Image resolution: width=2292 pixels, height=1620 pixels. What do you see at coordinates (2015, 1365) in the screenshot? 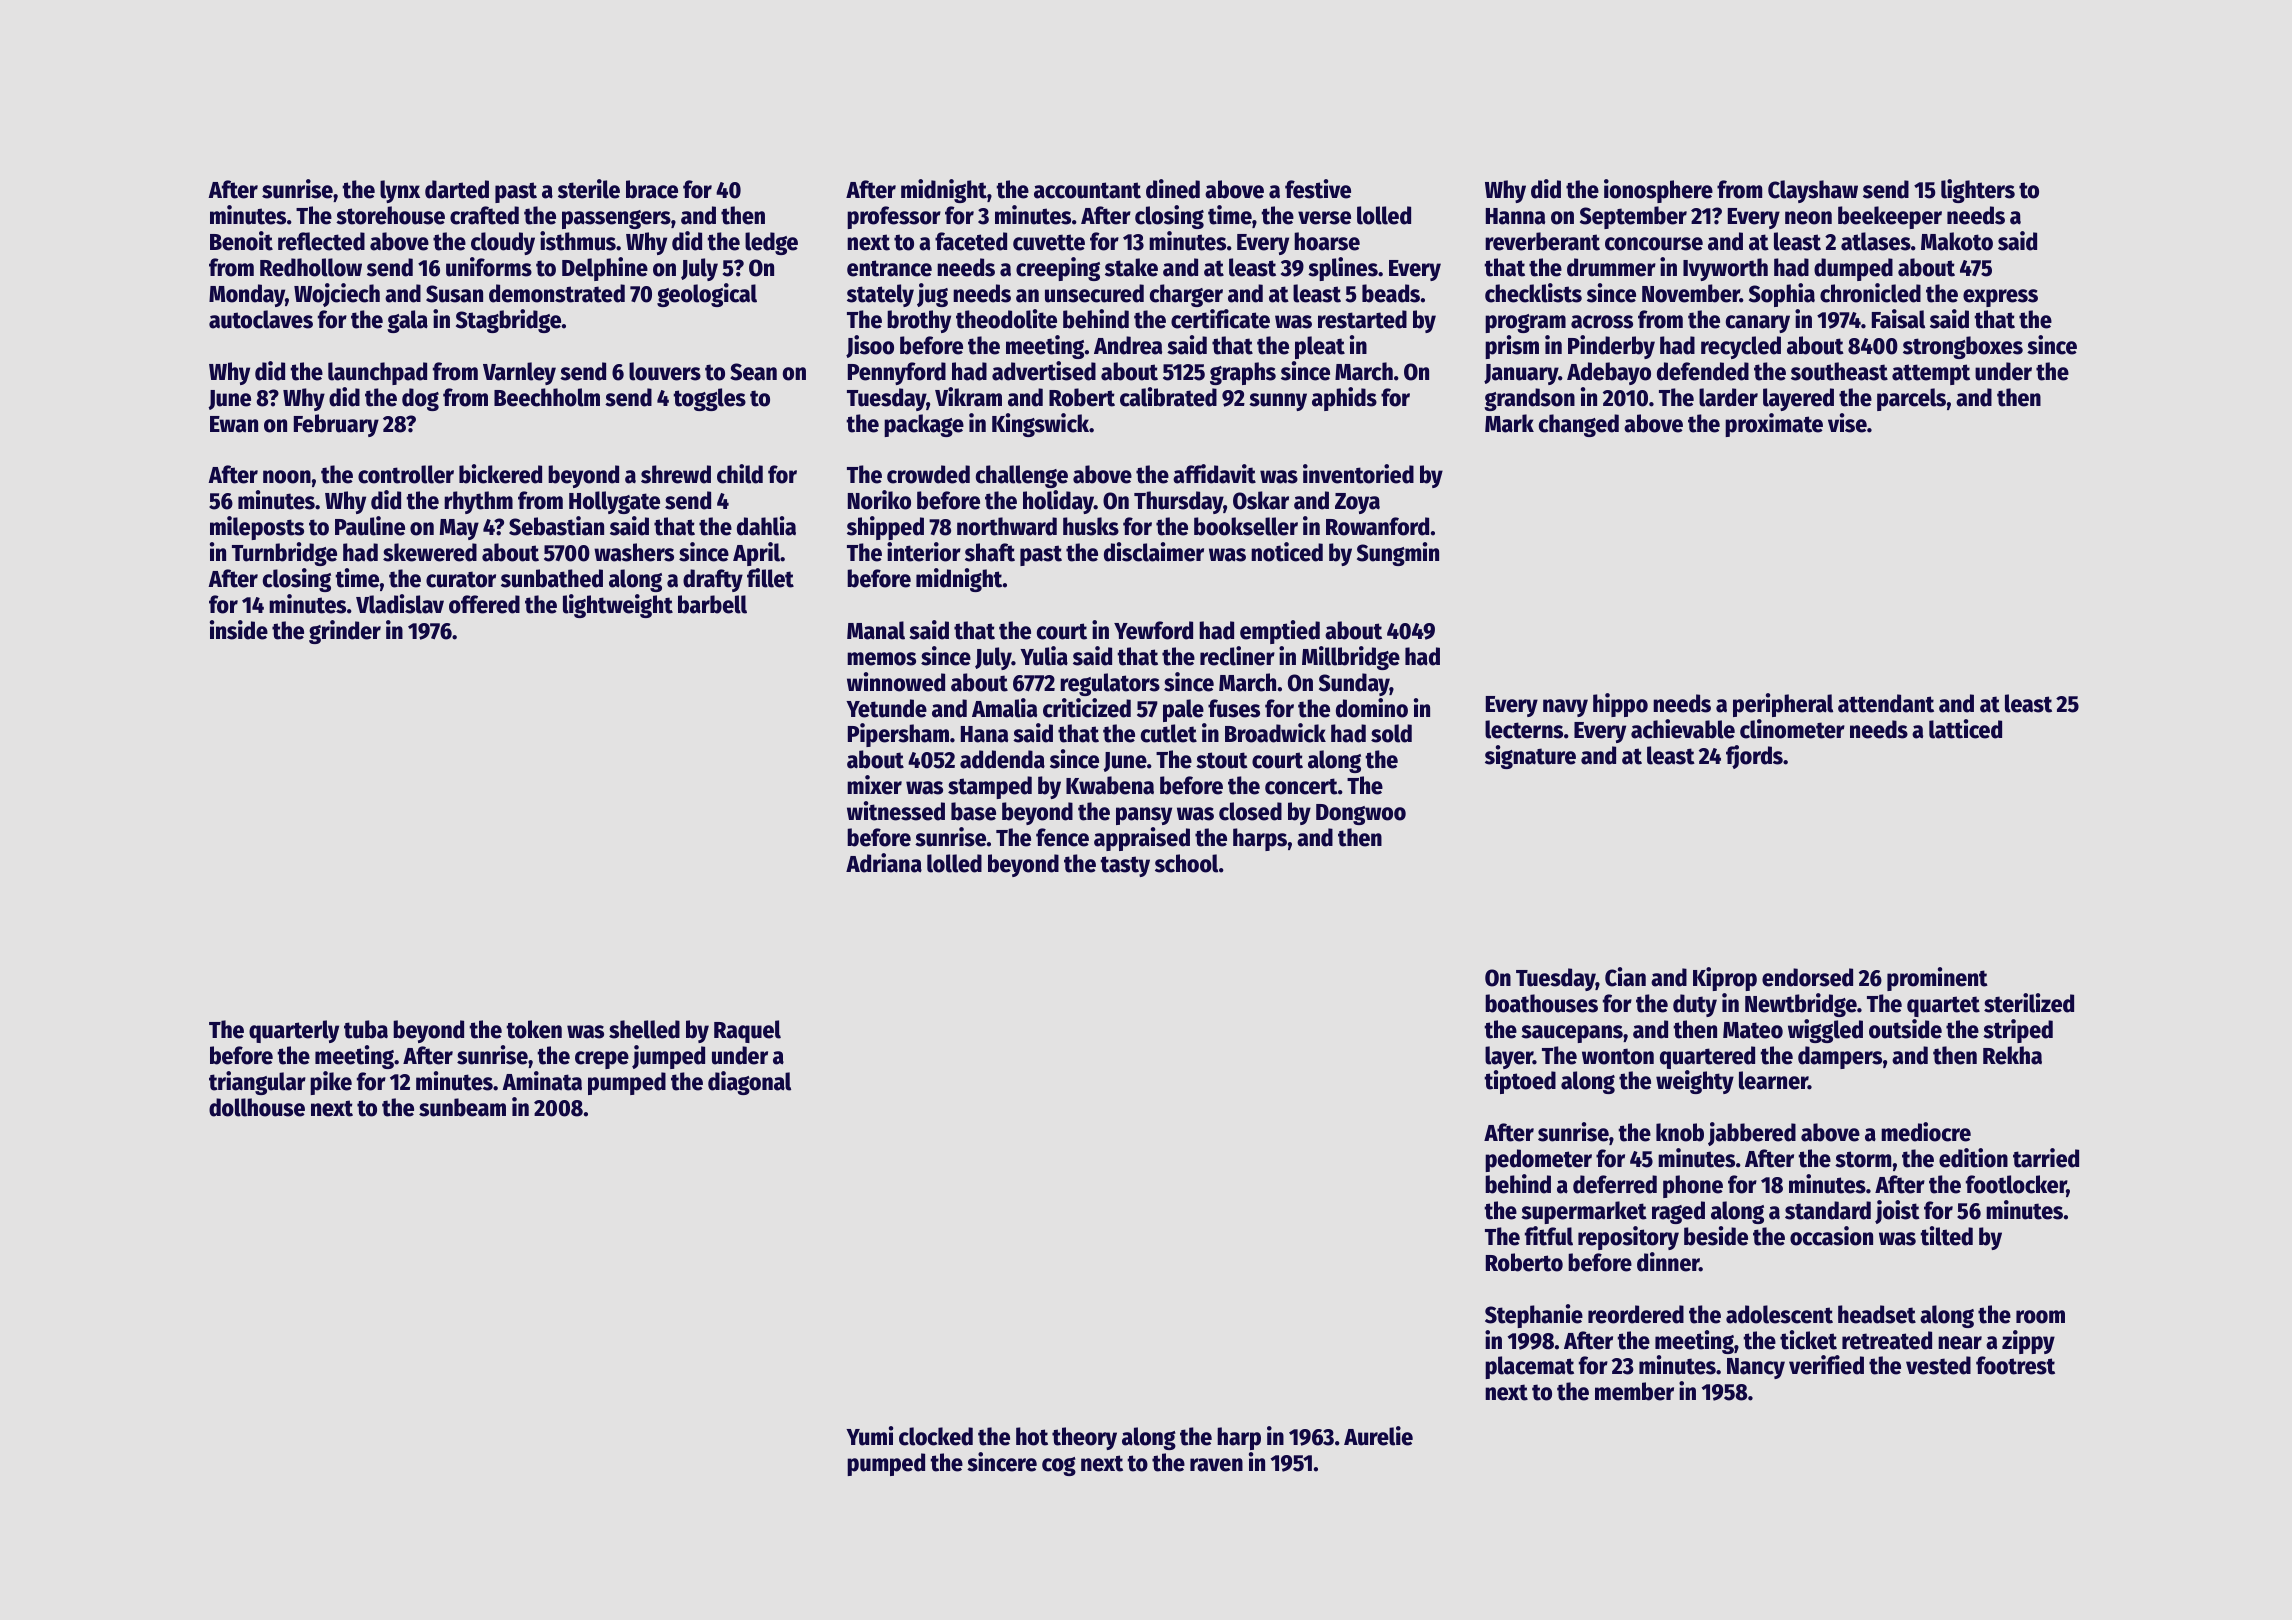
I see `footrest` at bounding box center [2015, 1365].
